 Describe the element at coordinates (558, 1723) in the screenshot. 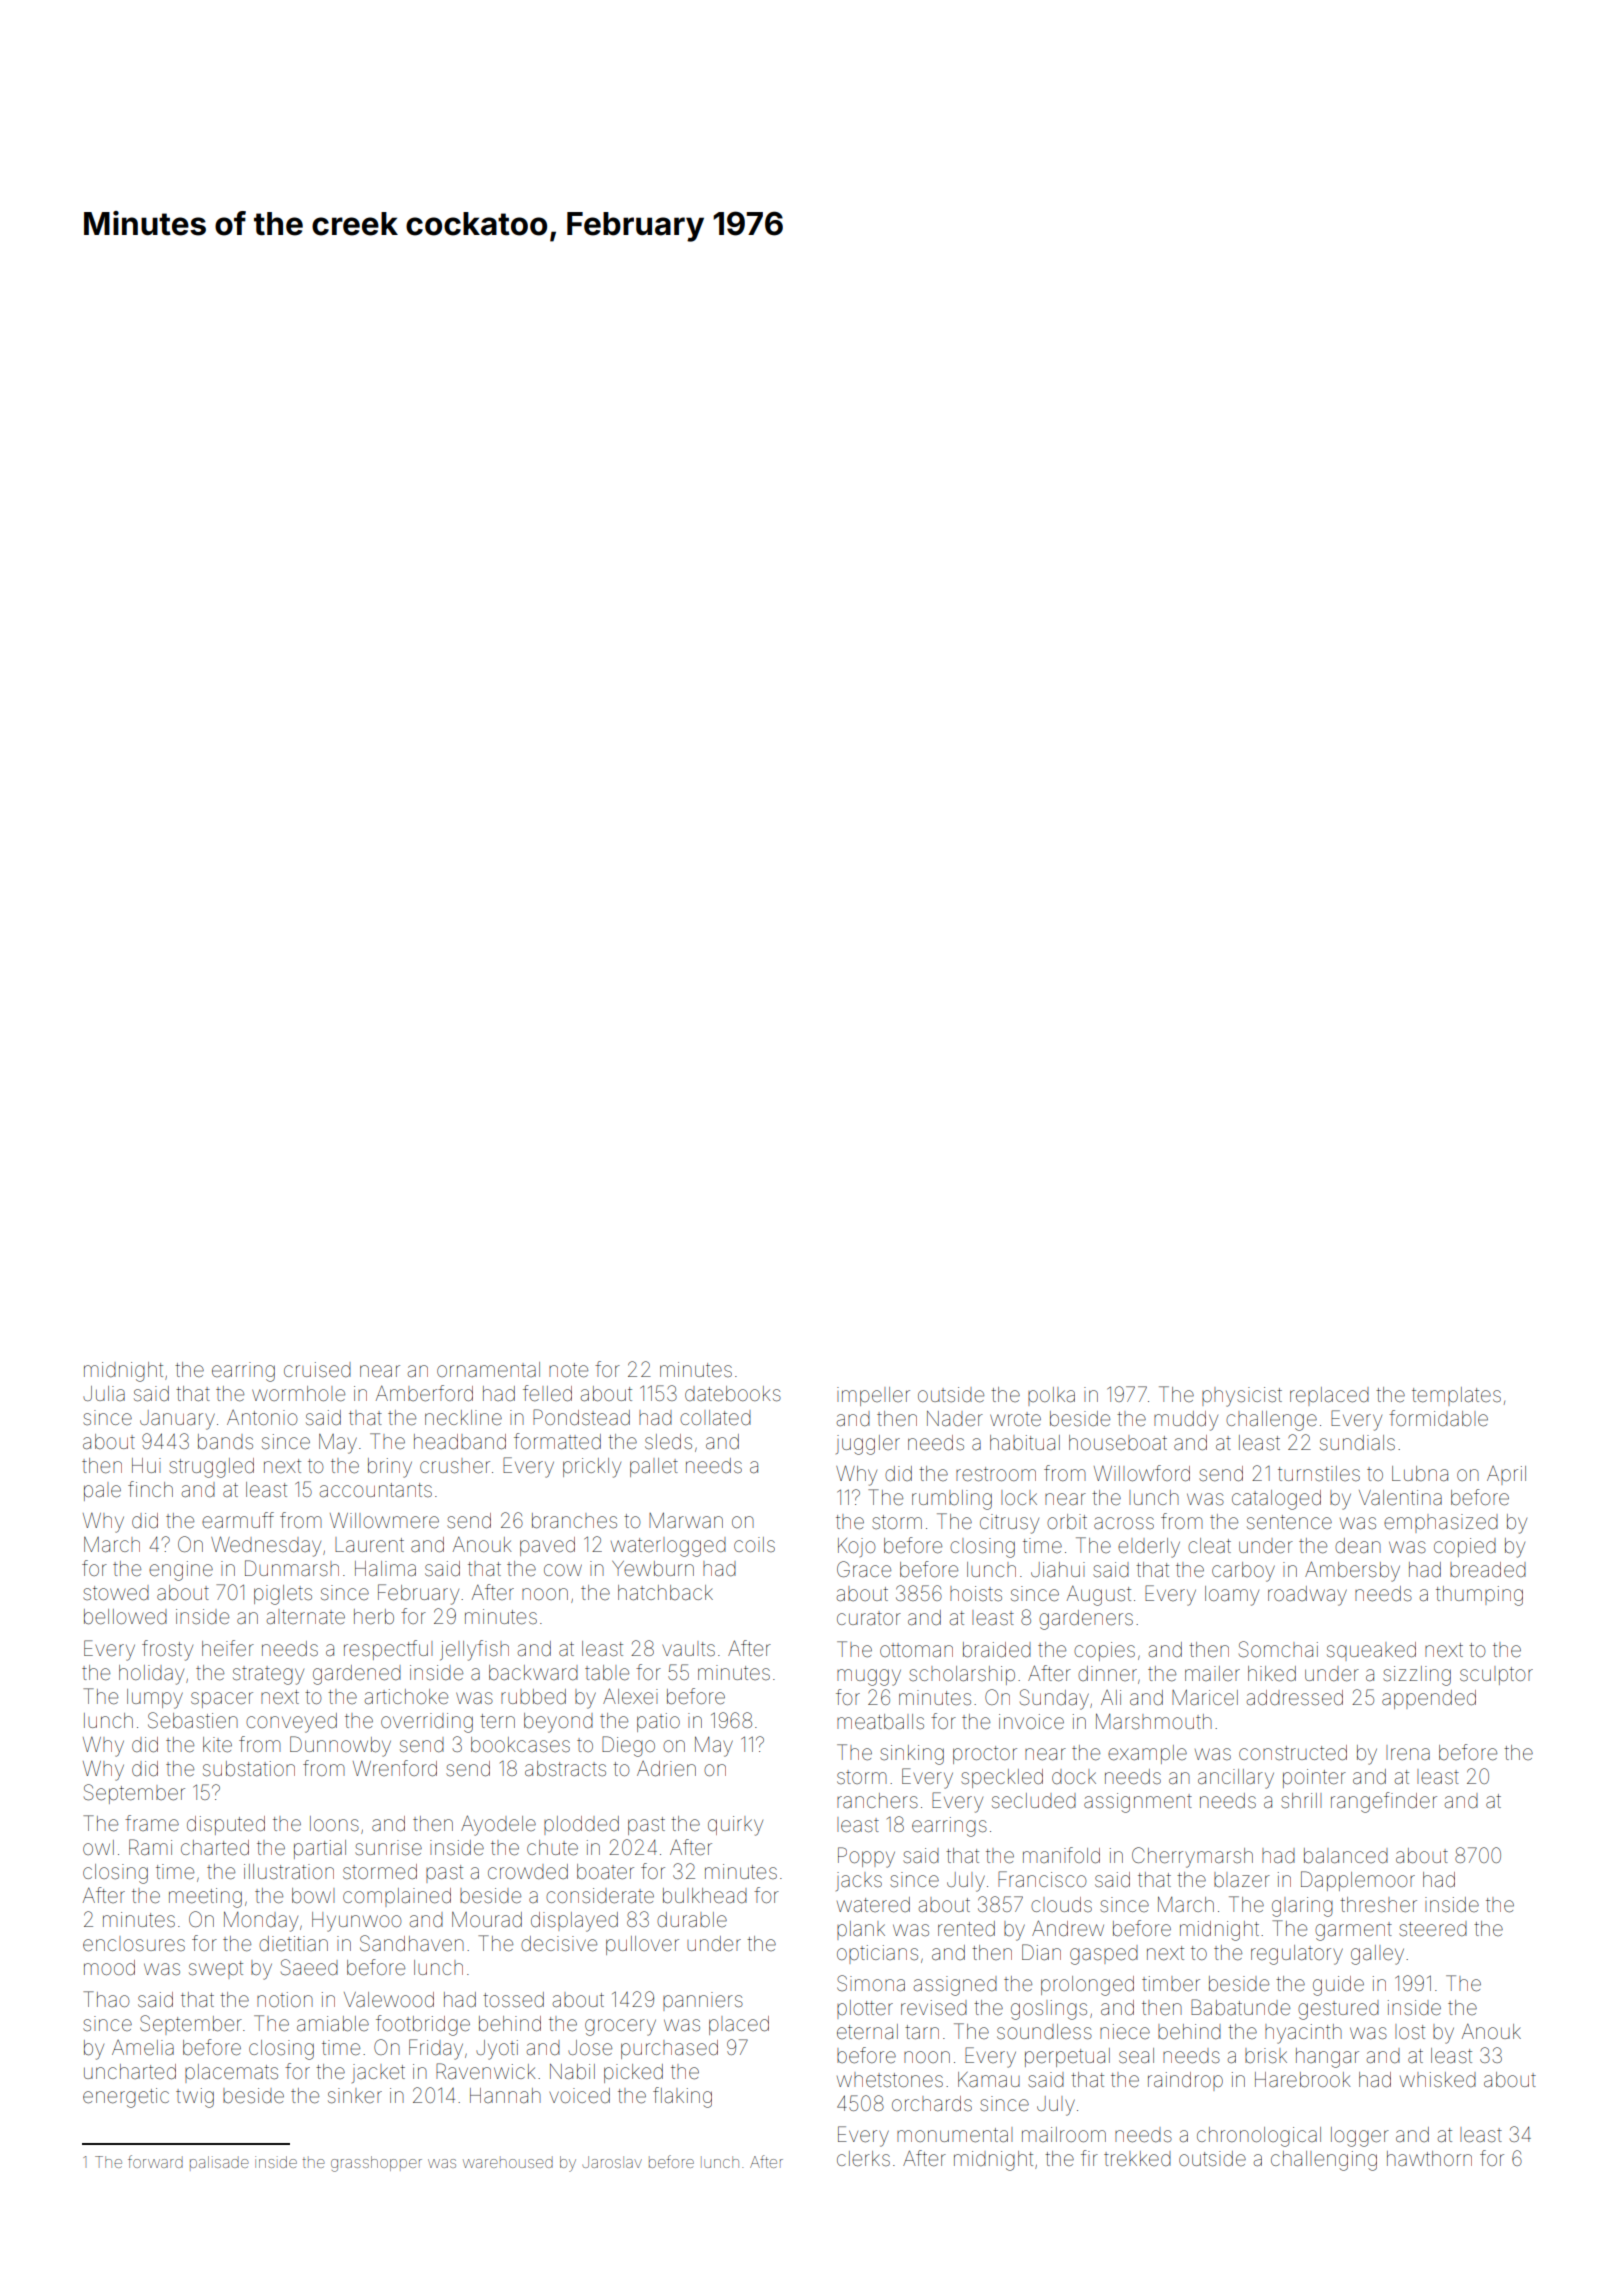

I see `beyond` at that location.
